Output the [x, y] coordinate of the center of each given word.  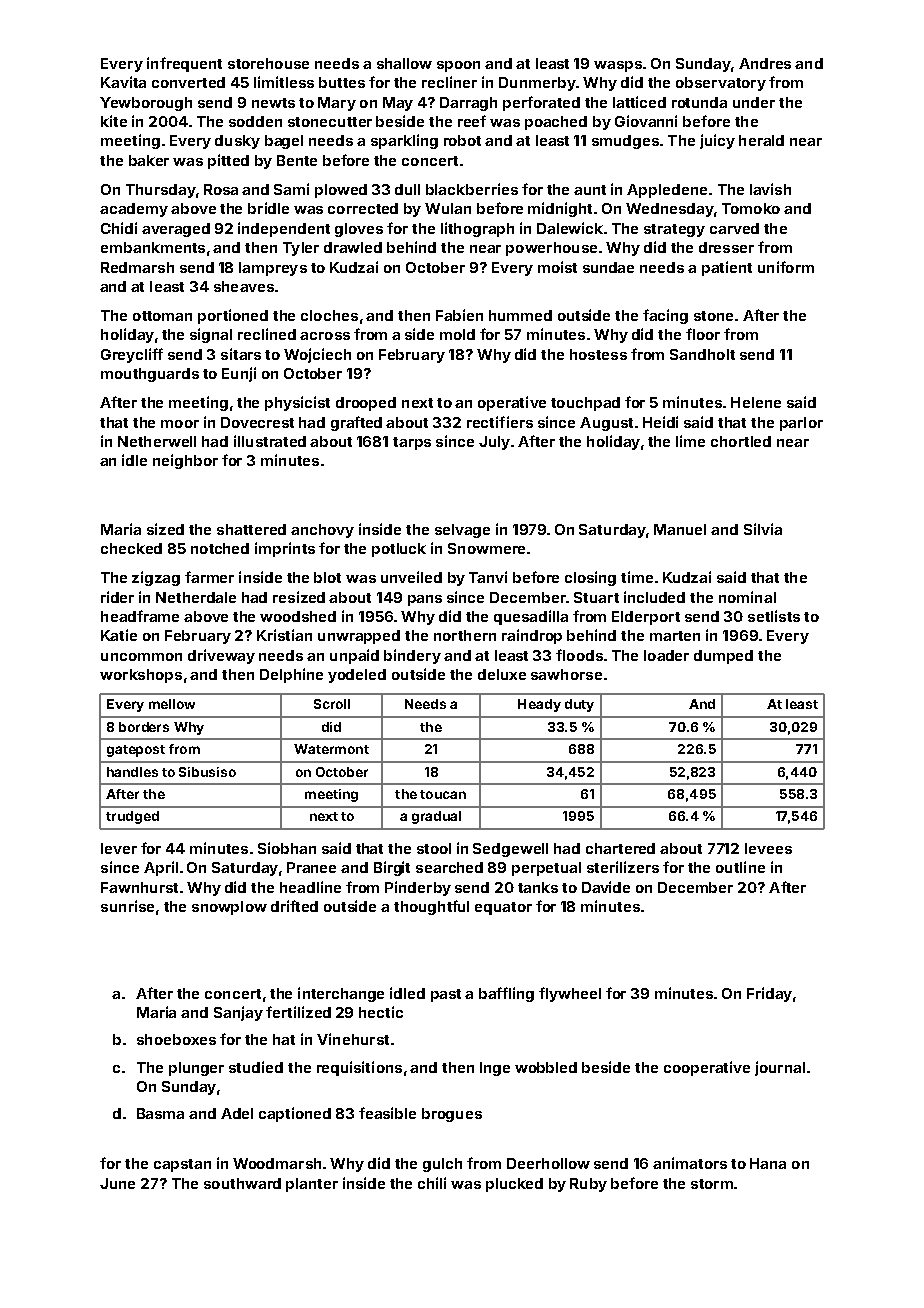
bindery [412, 656]
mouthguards [150, 375]
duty [579, 705]
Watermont [331, 749]
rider [117, 597]
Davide [606, 887]
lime [690, 441]
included [654, 597]
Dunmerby [537, 84]
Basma [160, 1113]
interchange [341, 994]
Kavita [123, 82]
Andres [765, 63]
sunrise [127, 906]
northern [465, 635]
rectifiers [500, 422]
